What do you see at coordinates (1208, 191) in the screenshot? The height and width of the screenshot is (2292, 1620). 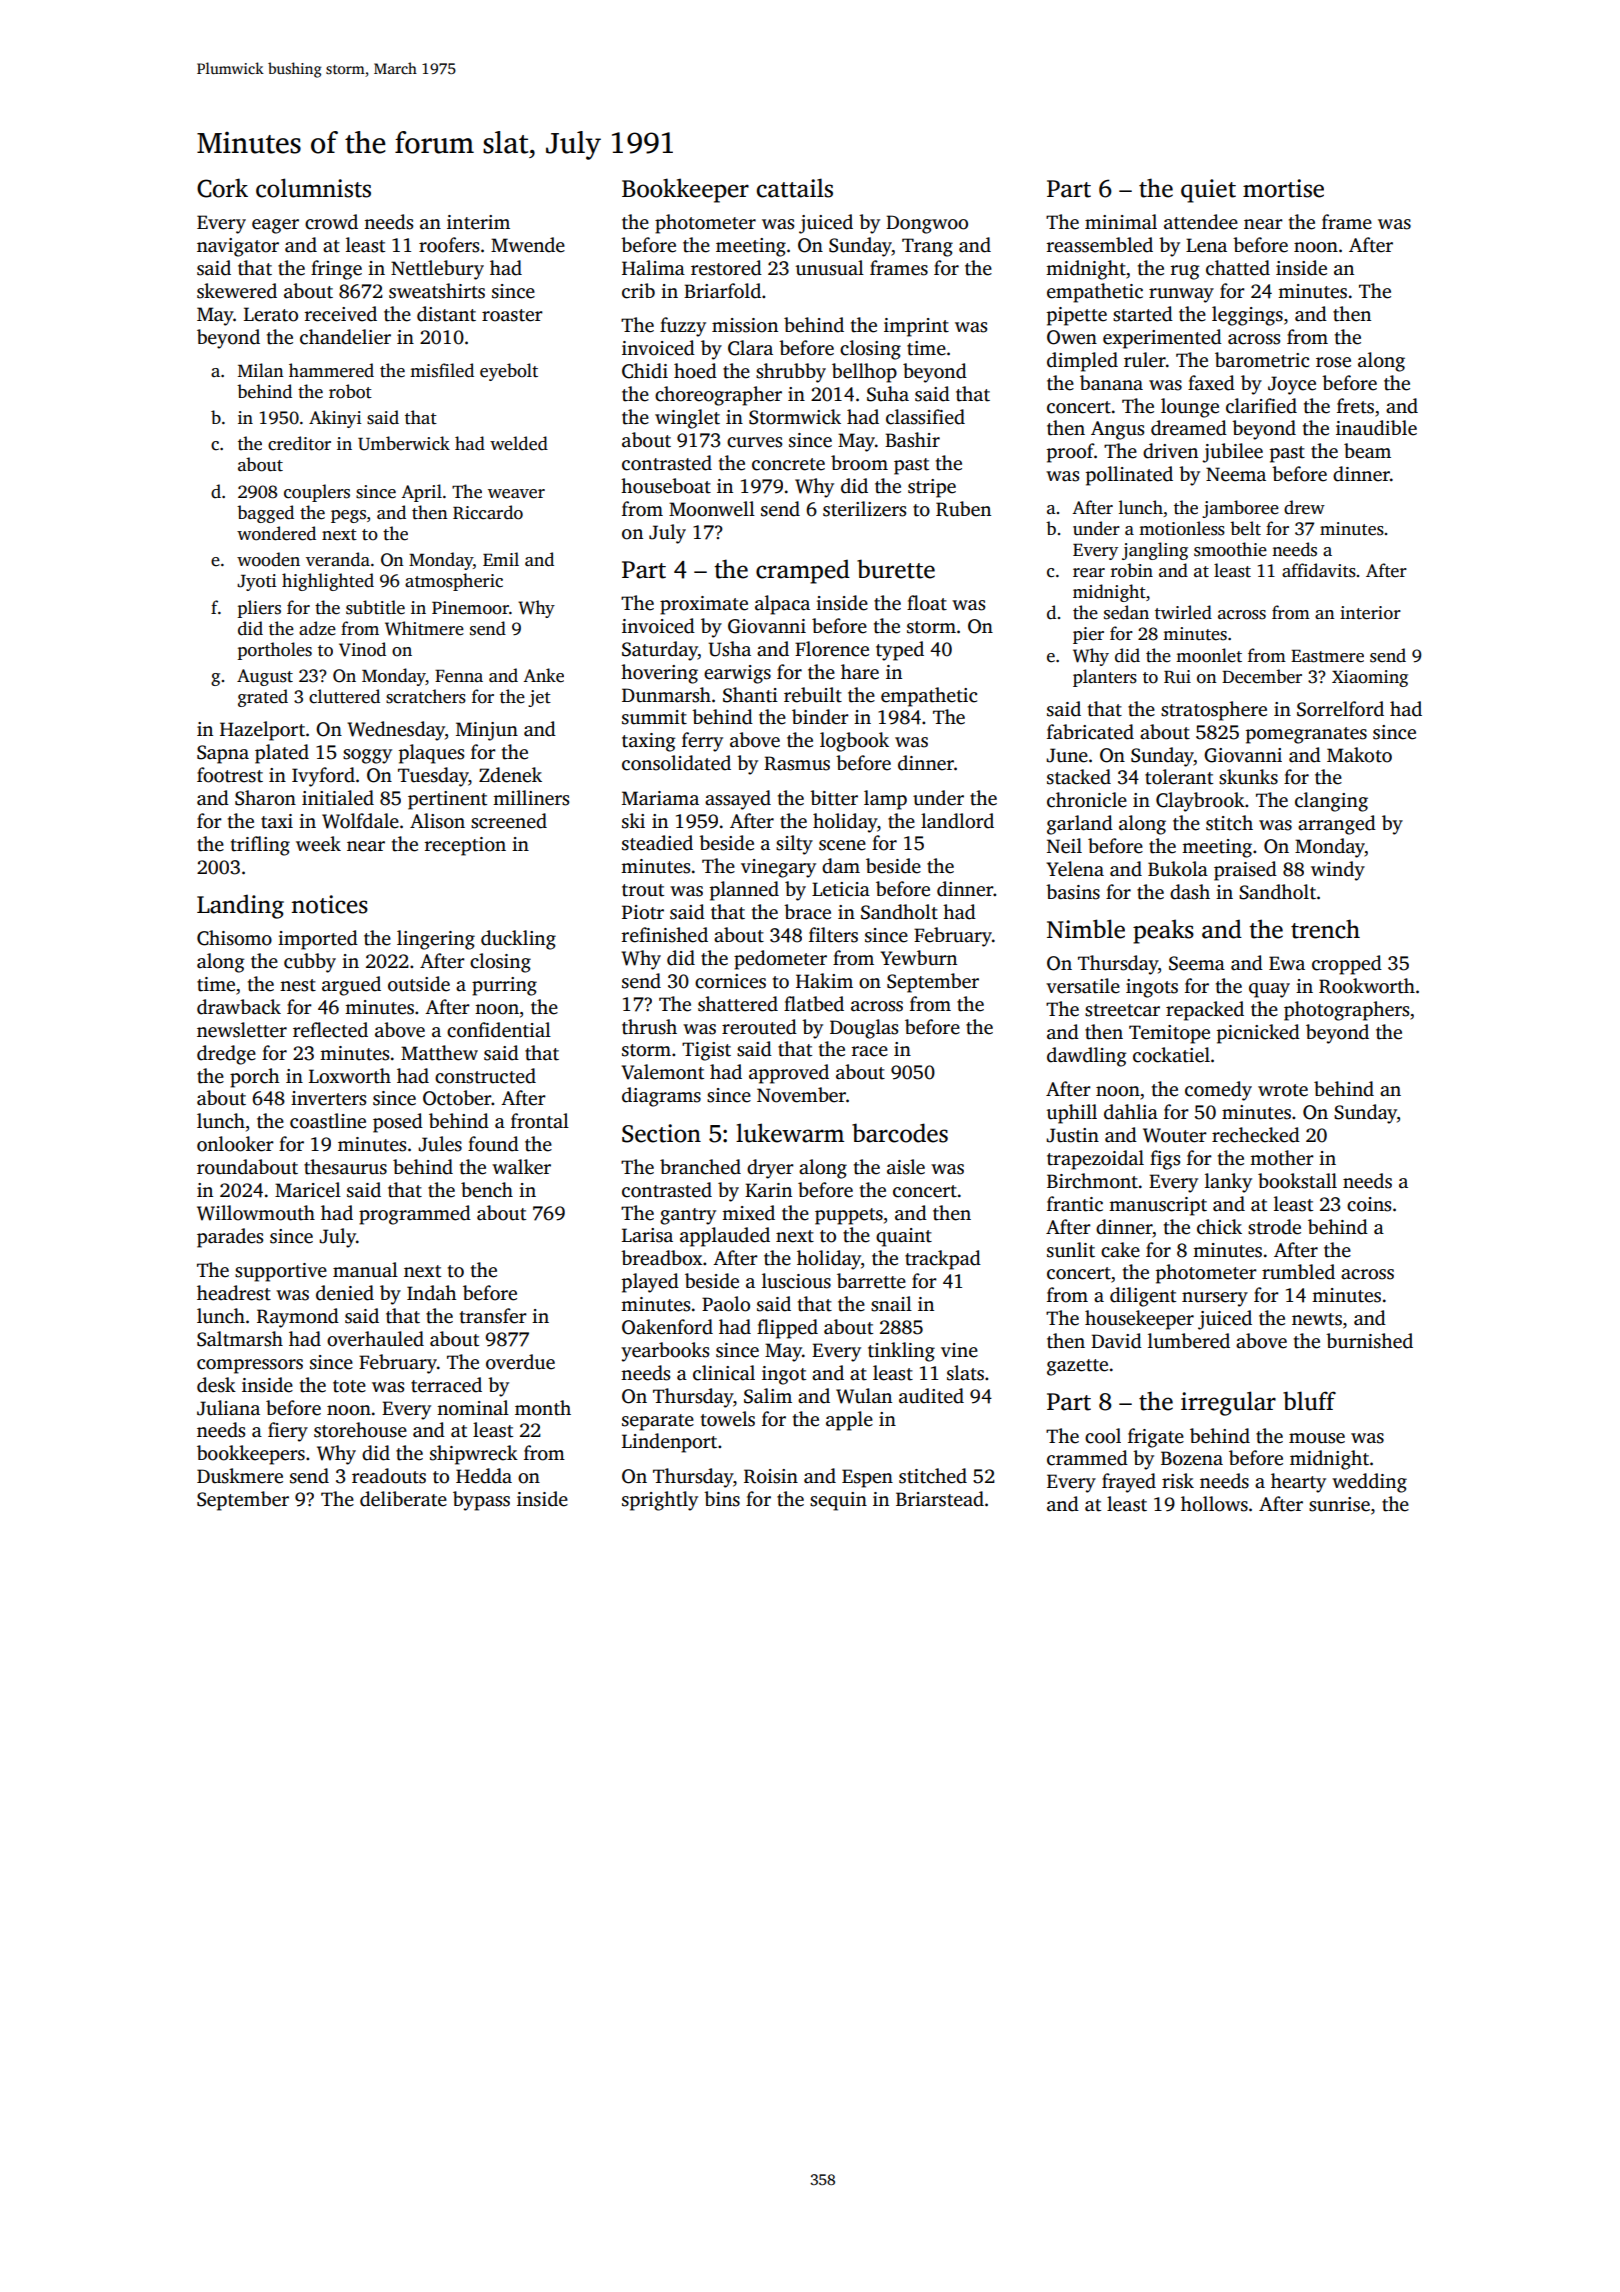 I see `quiet` at bounding box center [1208, 191].
